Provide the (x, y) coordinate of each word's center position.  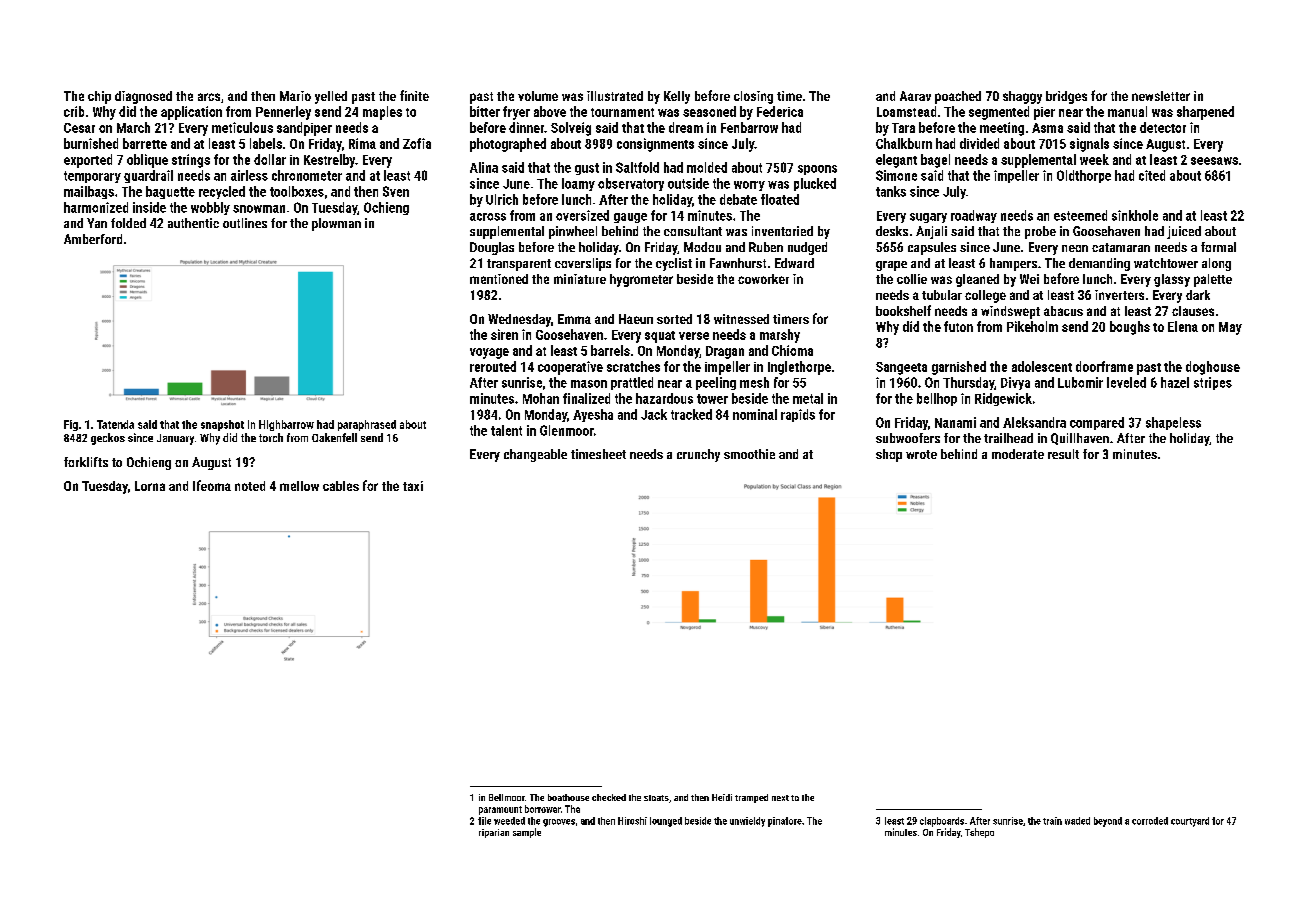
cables (341, 486)
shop (889, 455)
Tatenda (115, 424)
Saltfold (637, 167)
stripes (1213, 383)
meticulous (242, 127)
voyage (489, 353)
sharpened (1205, 113)
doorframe (1104, 366)
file (484, 821)
